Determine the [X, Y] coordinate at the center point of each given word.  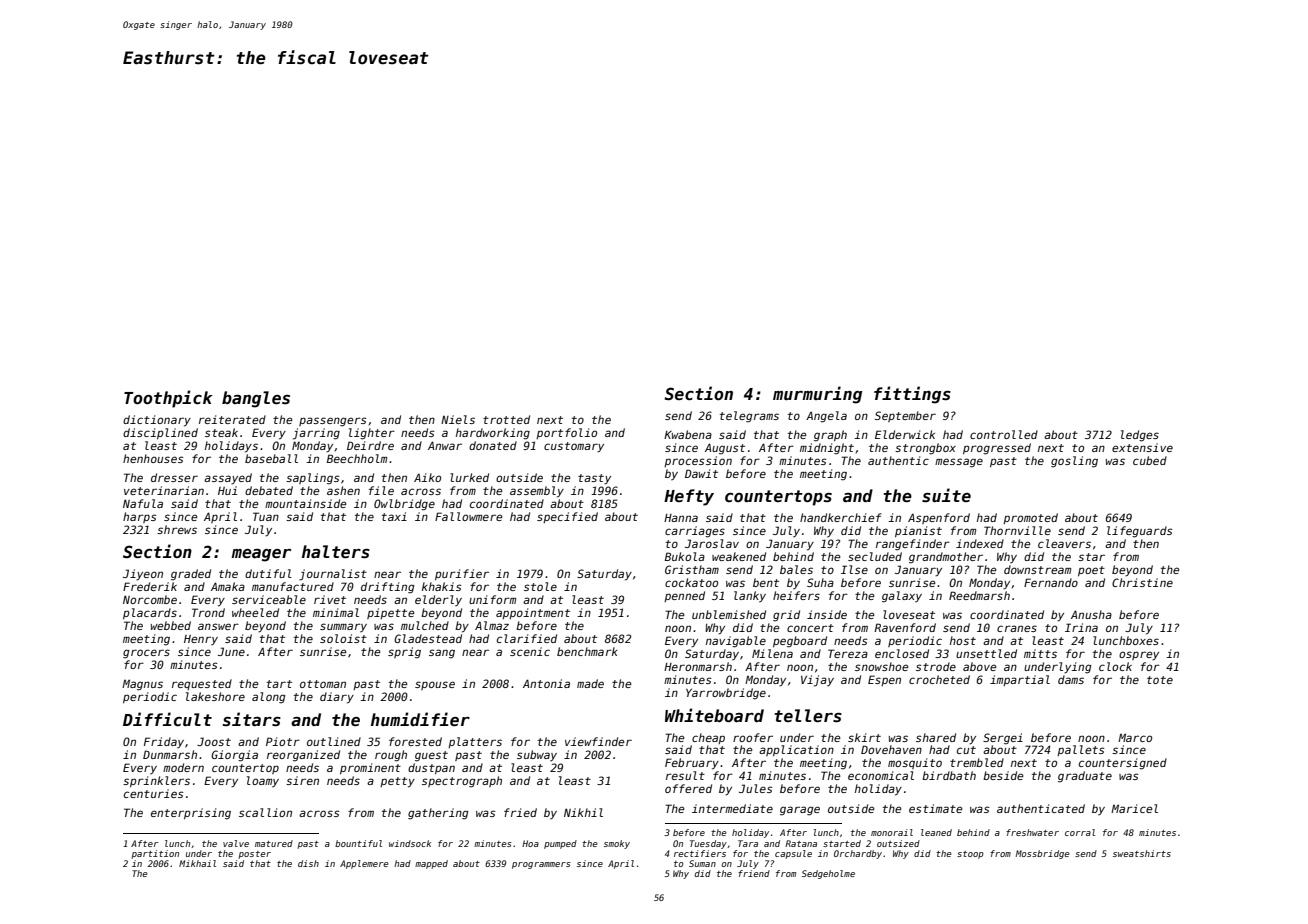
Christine [1142, 582]
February [692, 764]
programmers [541, 865]
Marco [1135, 737]
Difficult [167, 719]
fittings [912, 395]
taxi [394, 516]
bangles [256, 399]
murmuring [817, 395]
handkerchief [841, 517]
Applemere [364, 864]
